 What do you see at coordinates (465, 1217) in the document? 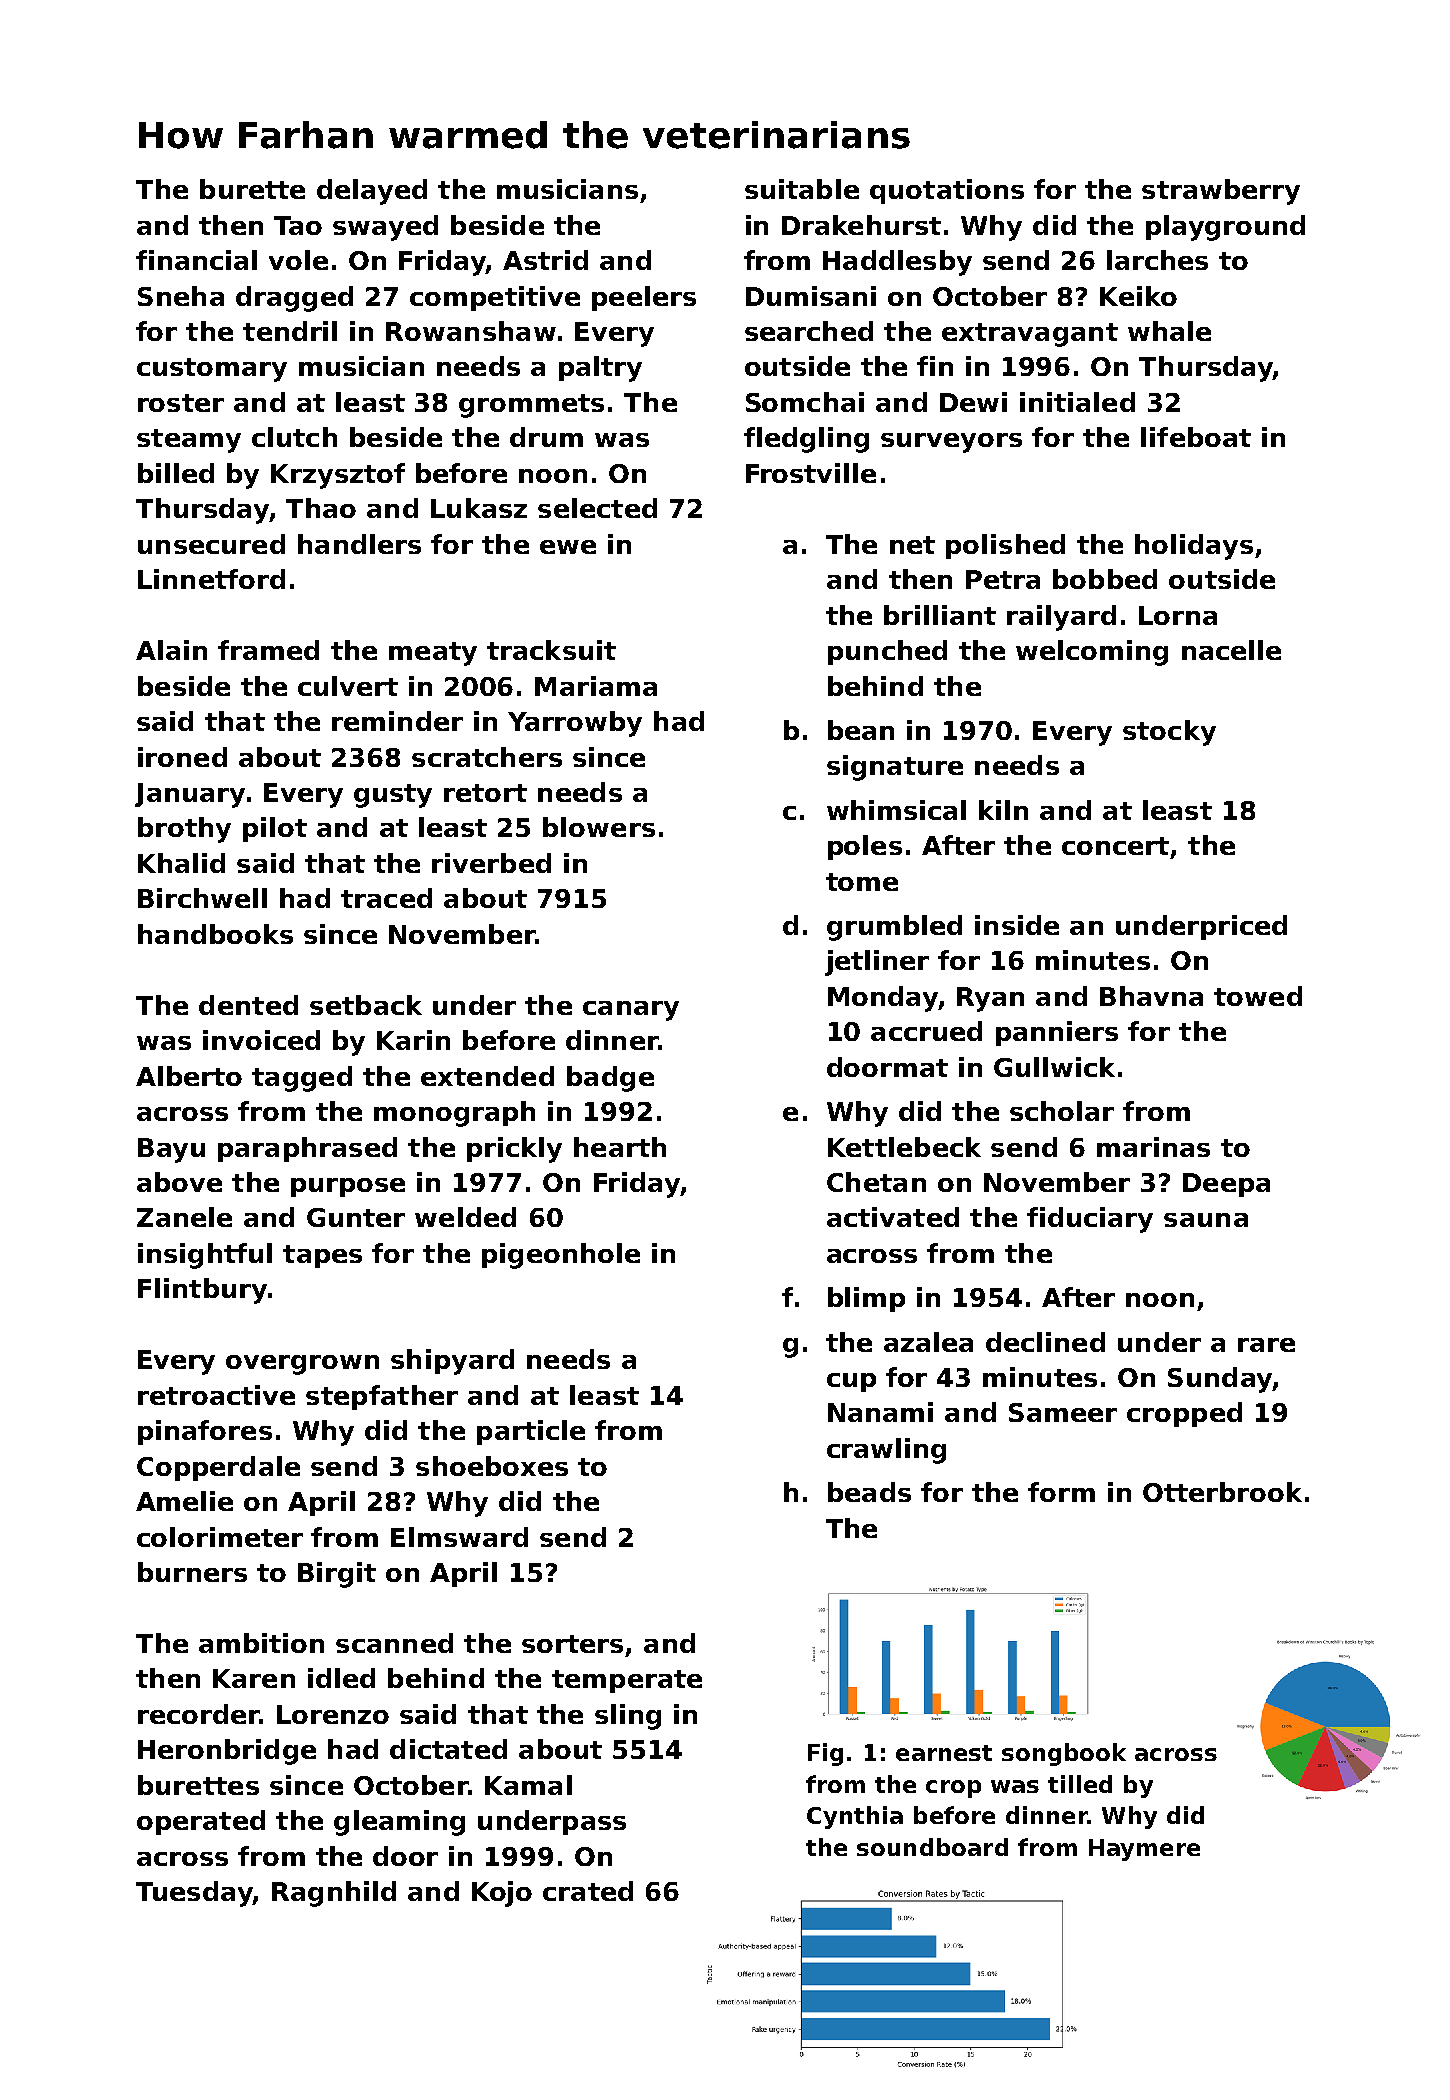
I see `welded` at bounding box center [465, 1217].
